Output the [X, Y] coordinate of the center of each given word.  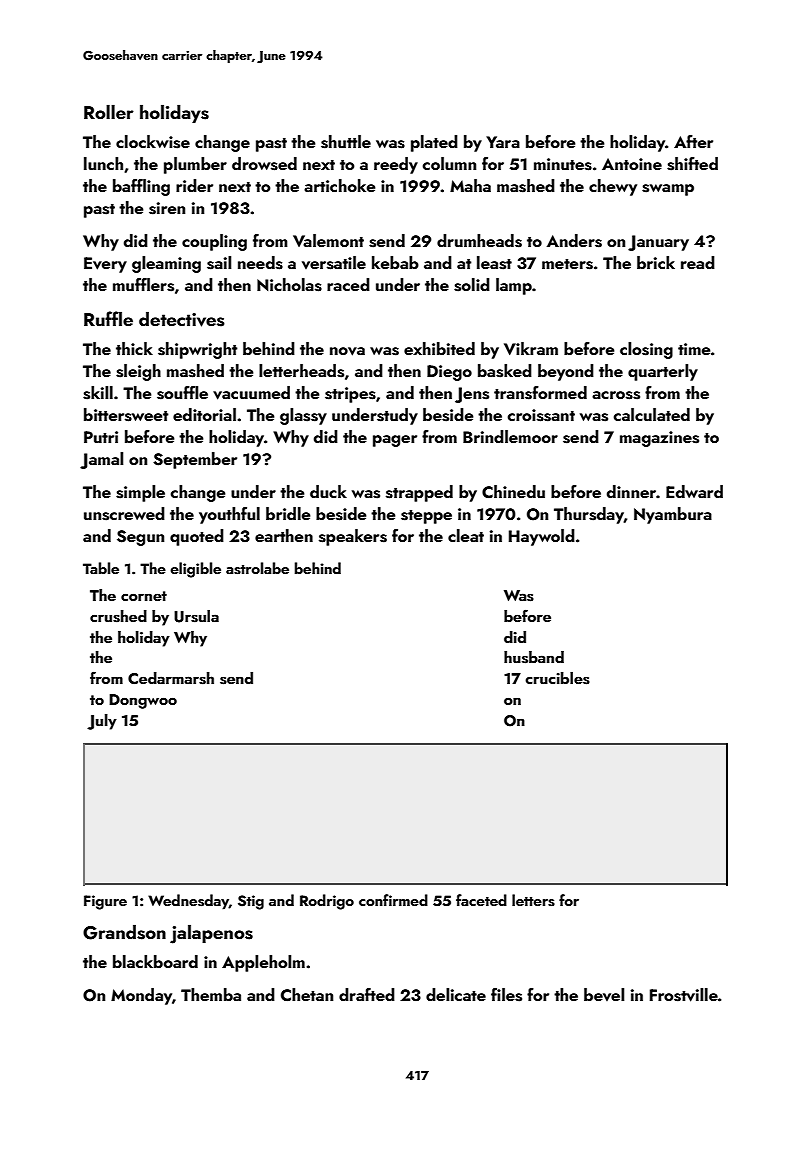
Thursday [589, 515]
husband [534, 657]
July [102, 722]
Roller [109, 111]
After [693, 141]
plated [434, 143]
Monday [141, 996]
